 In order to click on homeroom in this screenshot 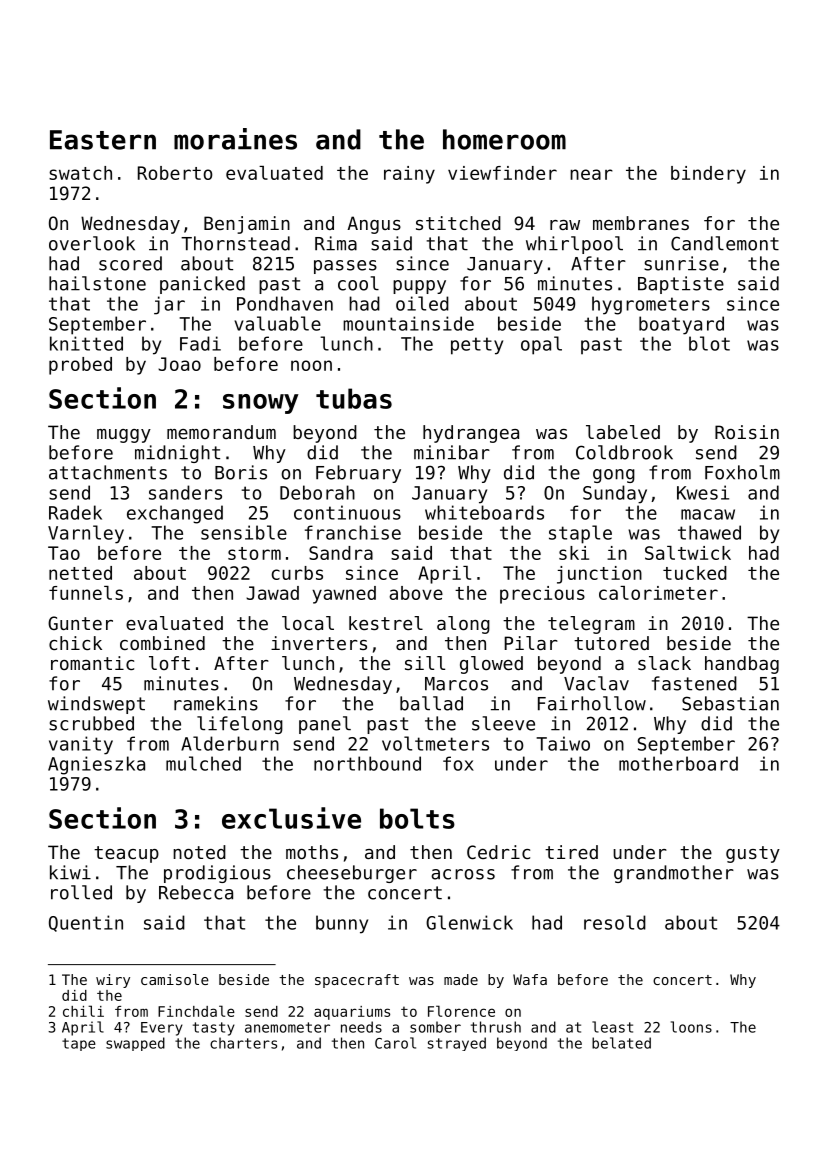, I will do `click(504, 139)`.
